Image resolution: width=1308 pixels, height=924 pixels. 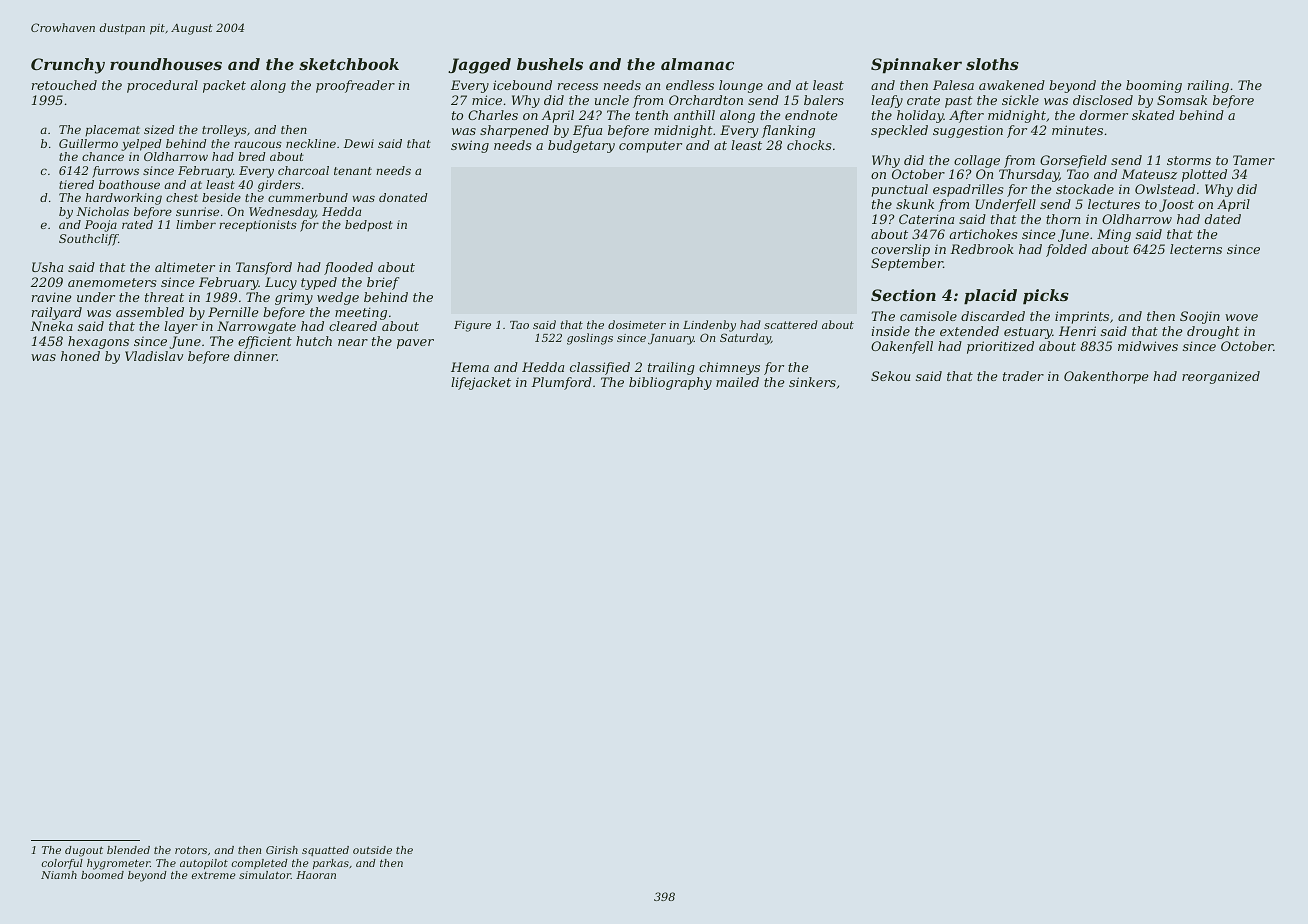 I want to click on extreme, so click(x=214, y=875).
